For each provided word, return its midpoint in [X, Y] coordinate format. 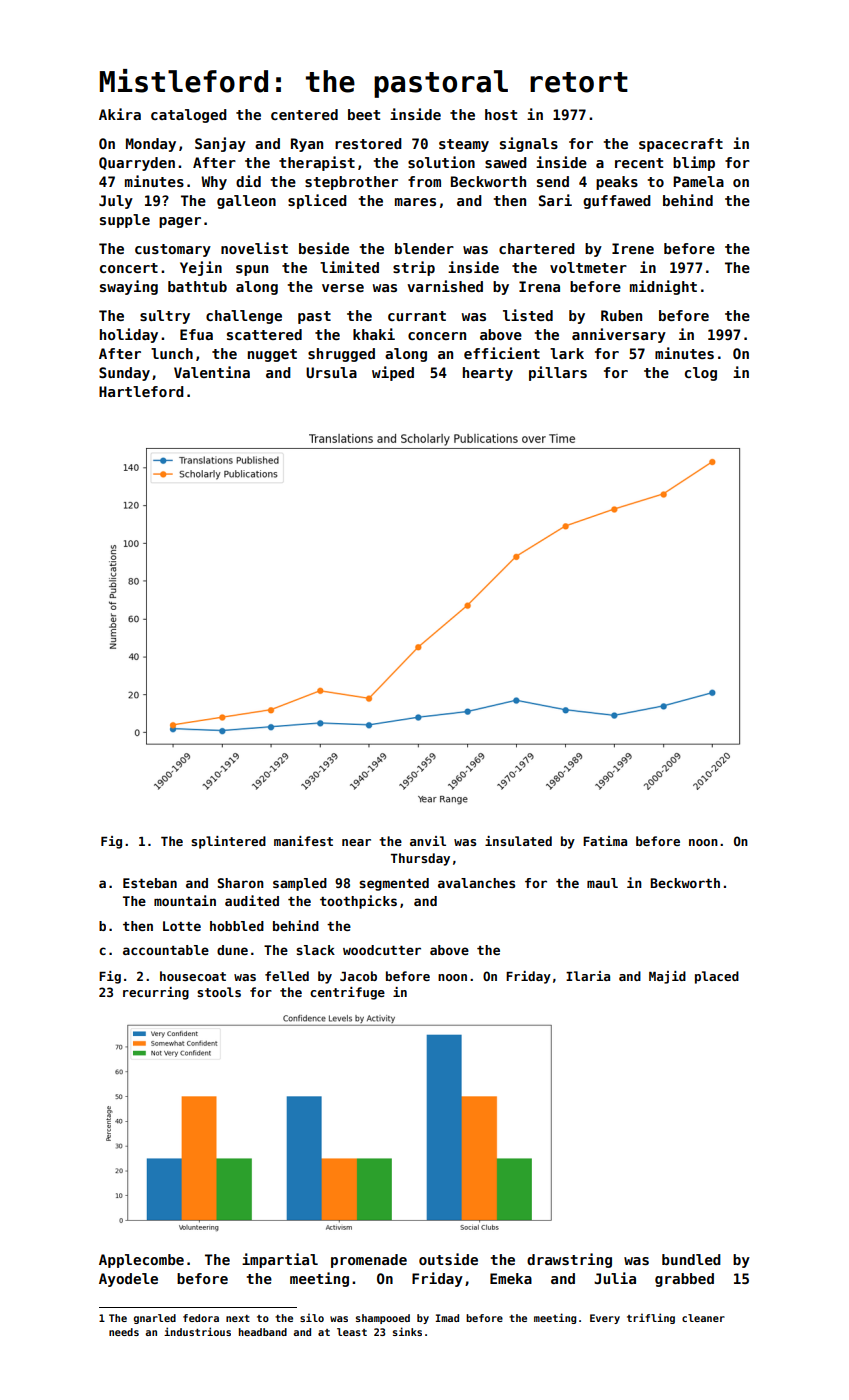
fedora [201, 1318]
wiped [393, 373]
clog [701, 374]
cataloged [189, 116]
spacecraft [681, 145]
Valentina [212, 372]
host [501, 114]
